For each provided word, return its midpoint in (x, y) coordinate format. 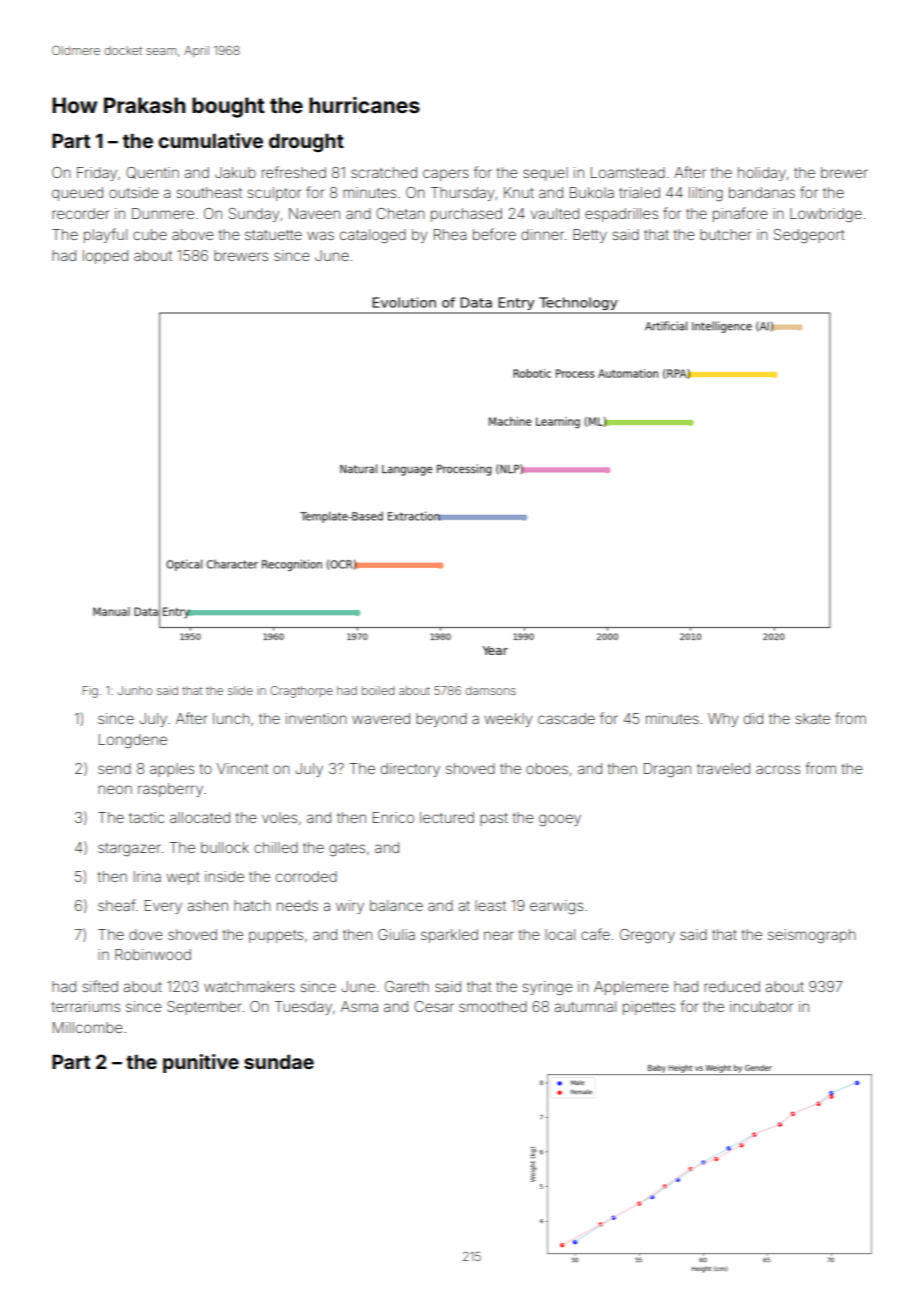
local (560, 934)
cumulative (210, 140)
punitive (201, 1063)
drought (306, 143)
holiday (762, 174)
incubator (761, 1006)
